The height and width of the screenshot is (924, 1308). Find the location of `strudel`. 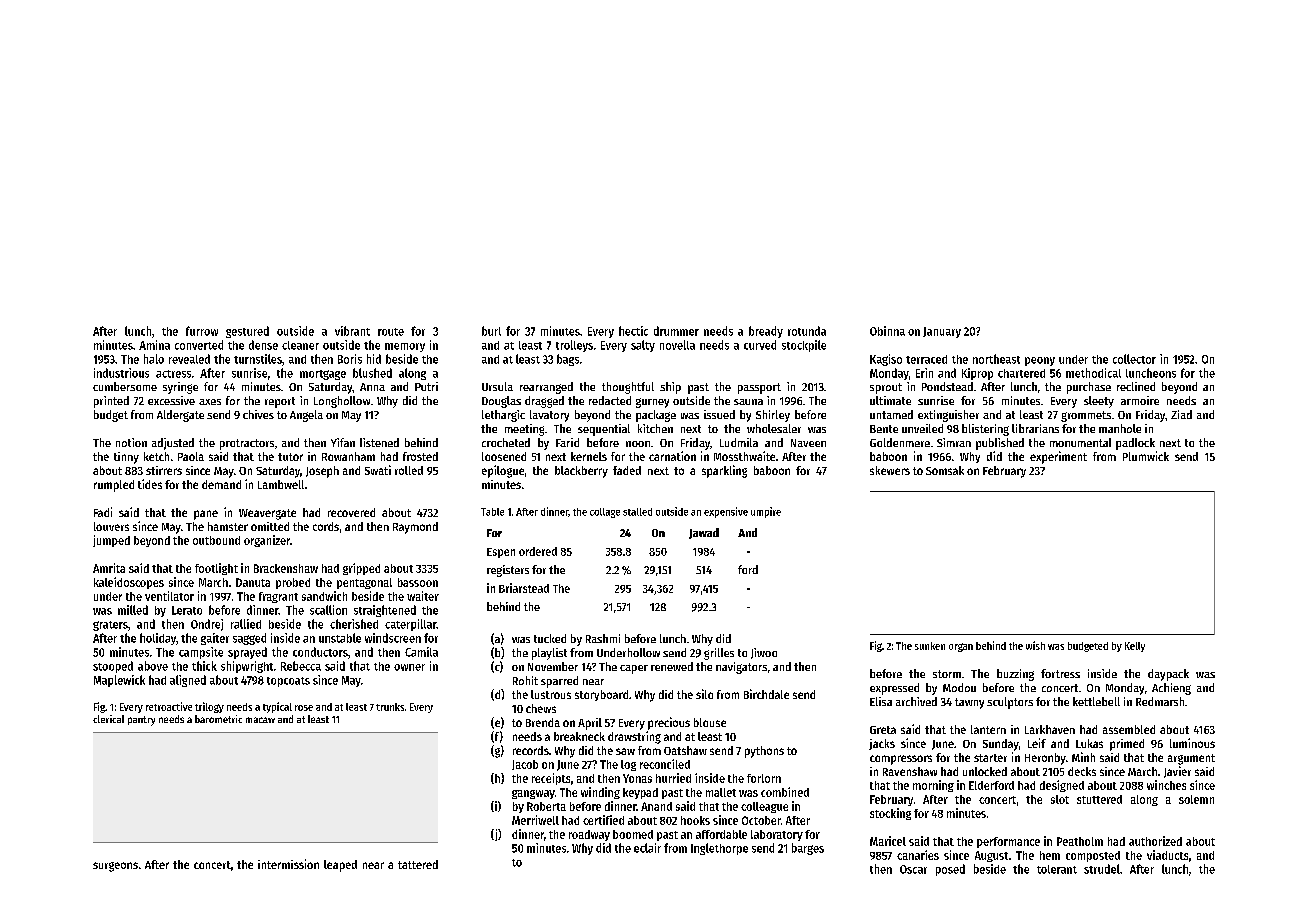

strudel is located at coordinates (1102, 869).
